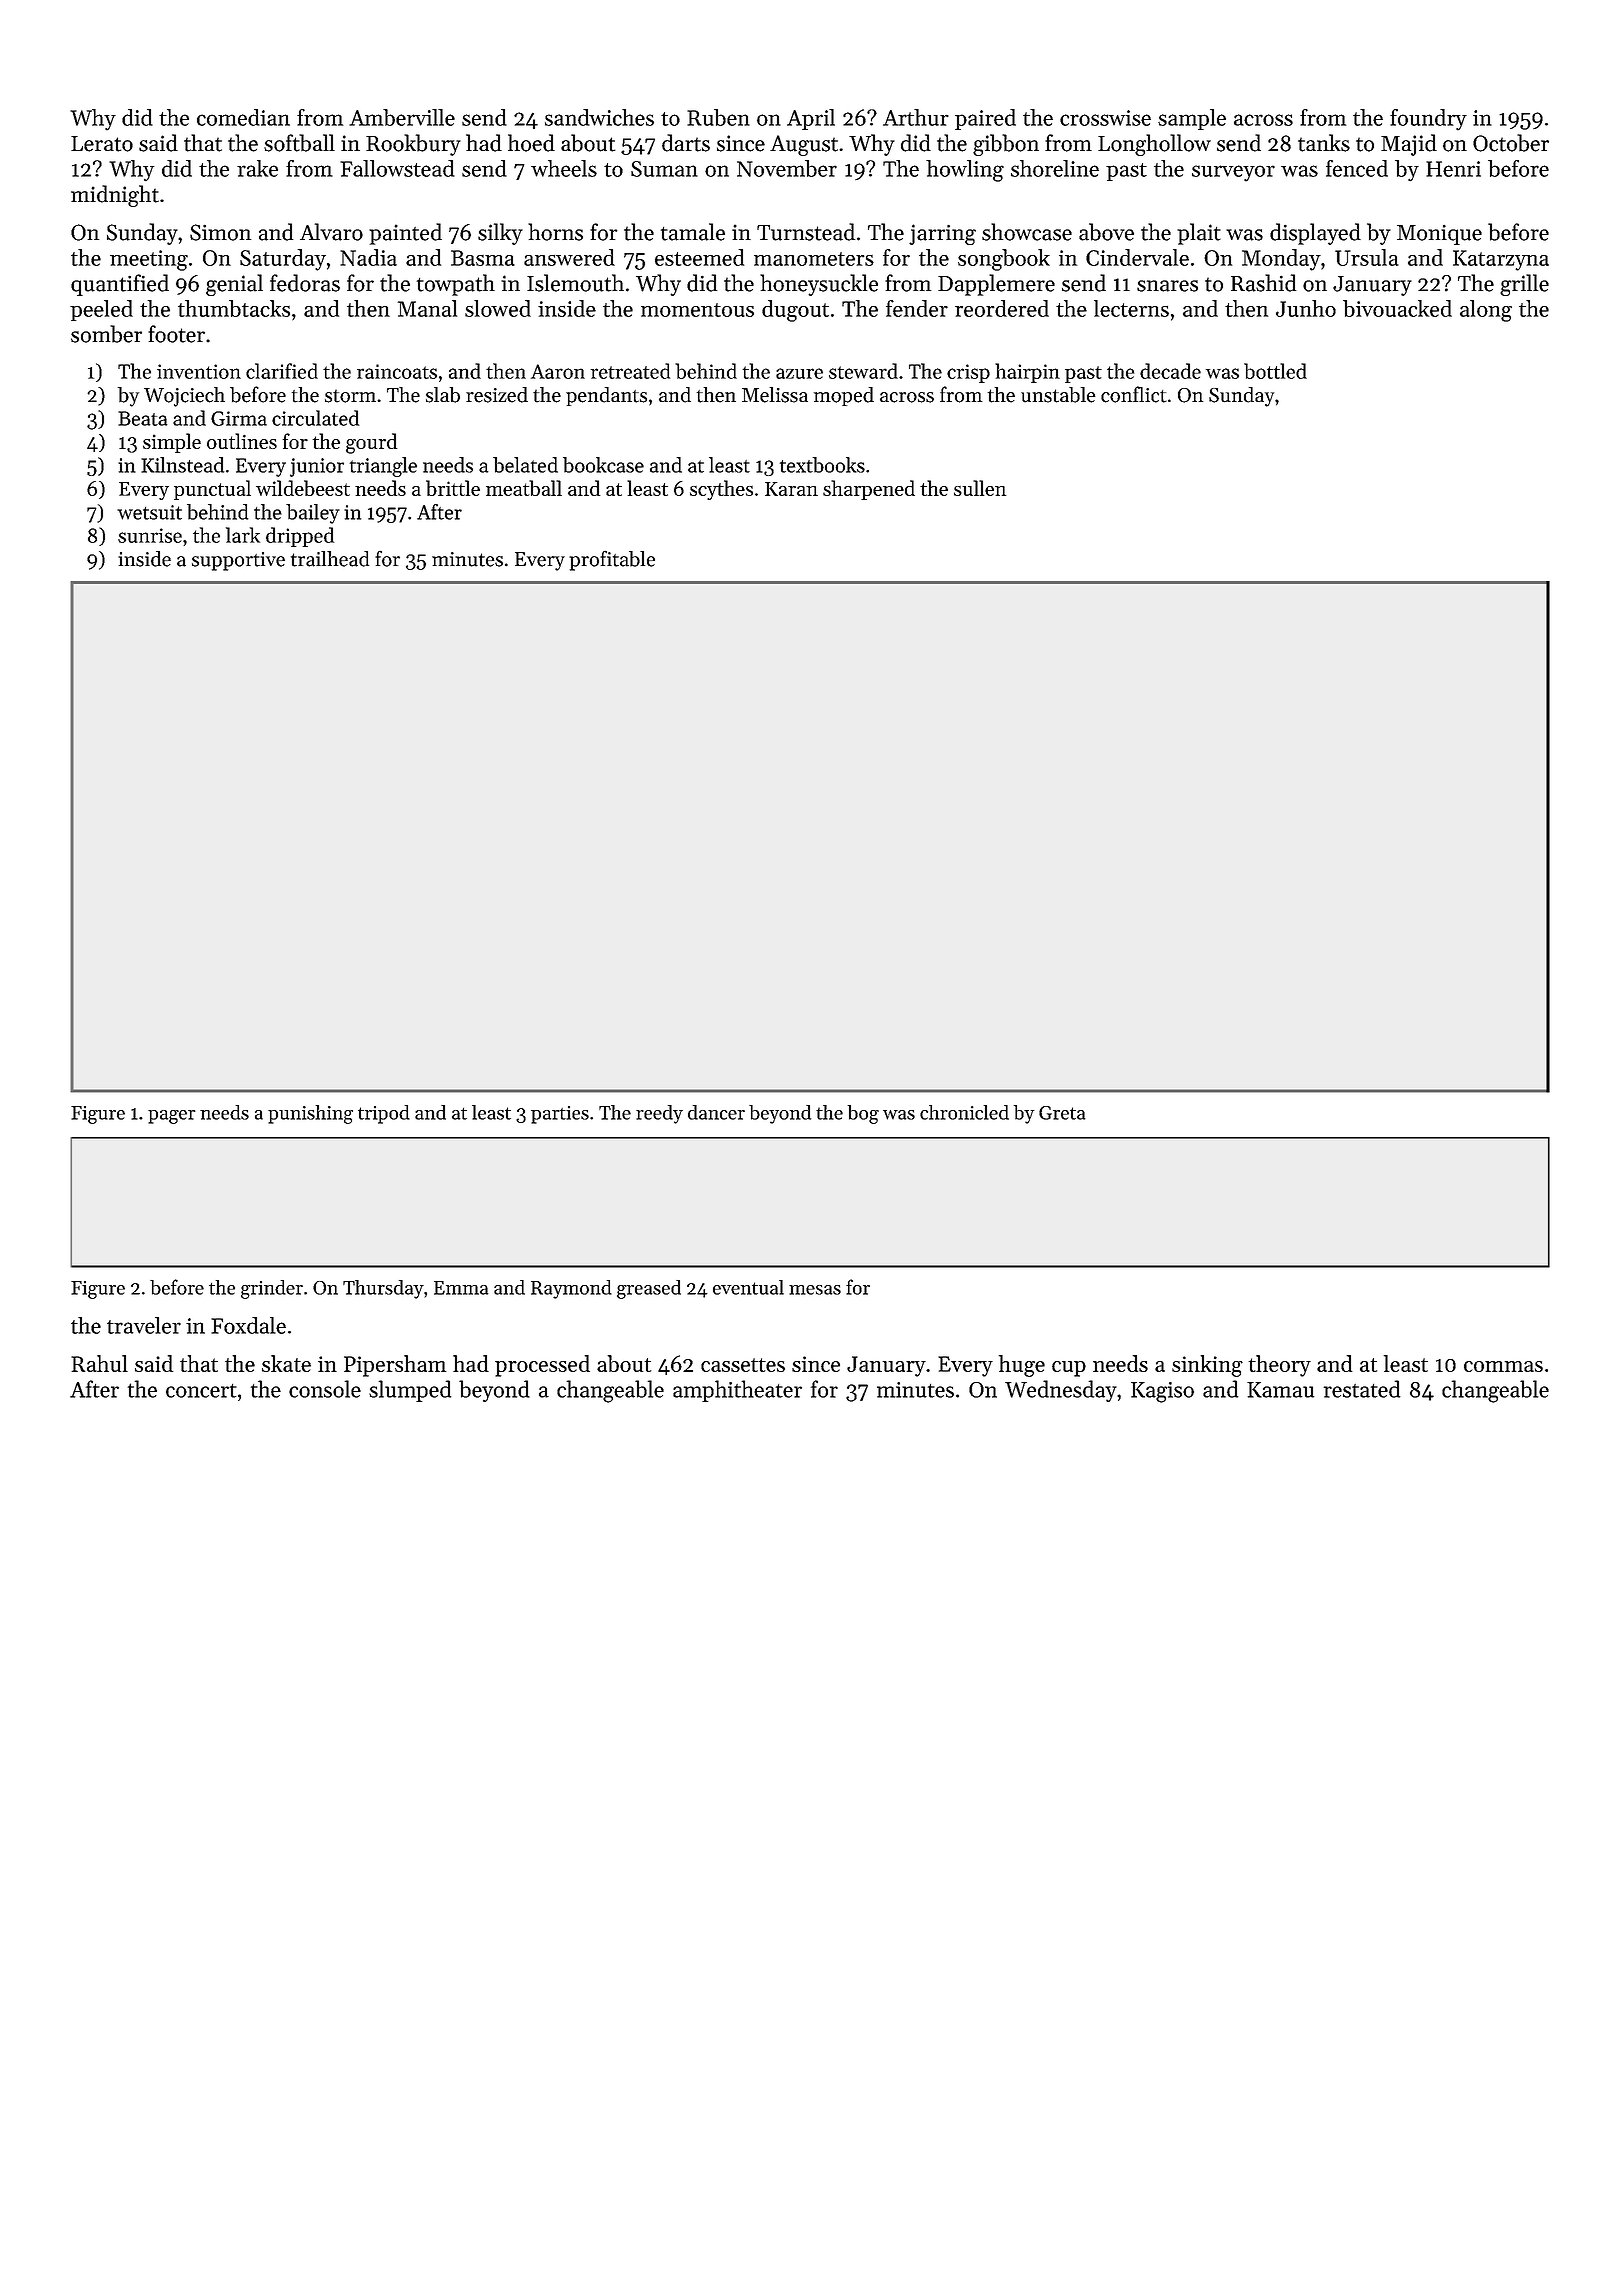 This image has width=1620, height=2292. Describe the element at coordinates (1022, 1366) in the image. I see `huge` at that location.
